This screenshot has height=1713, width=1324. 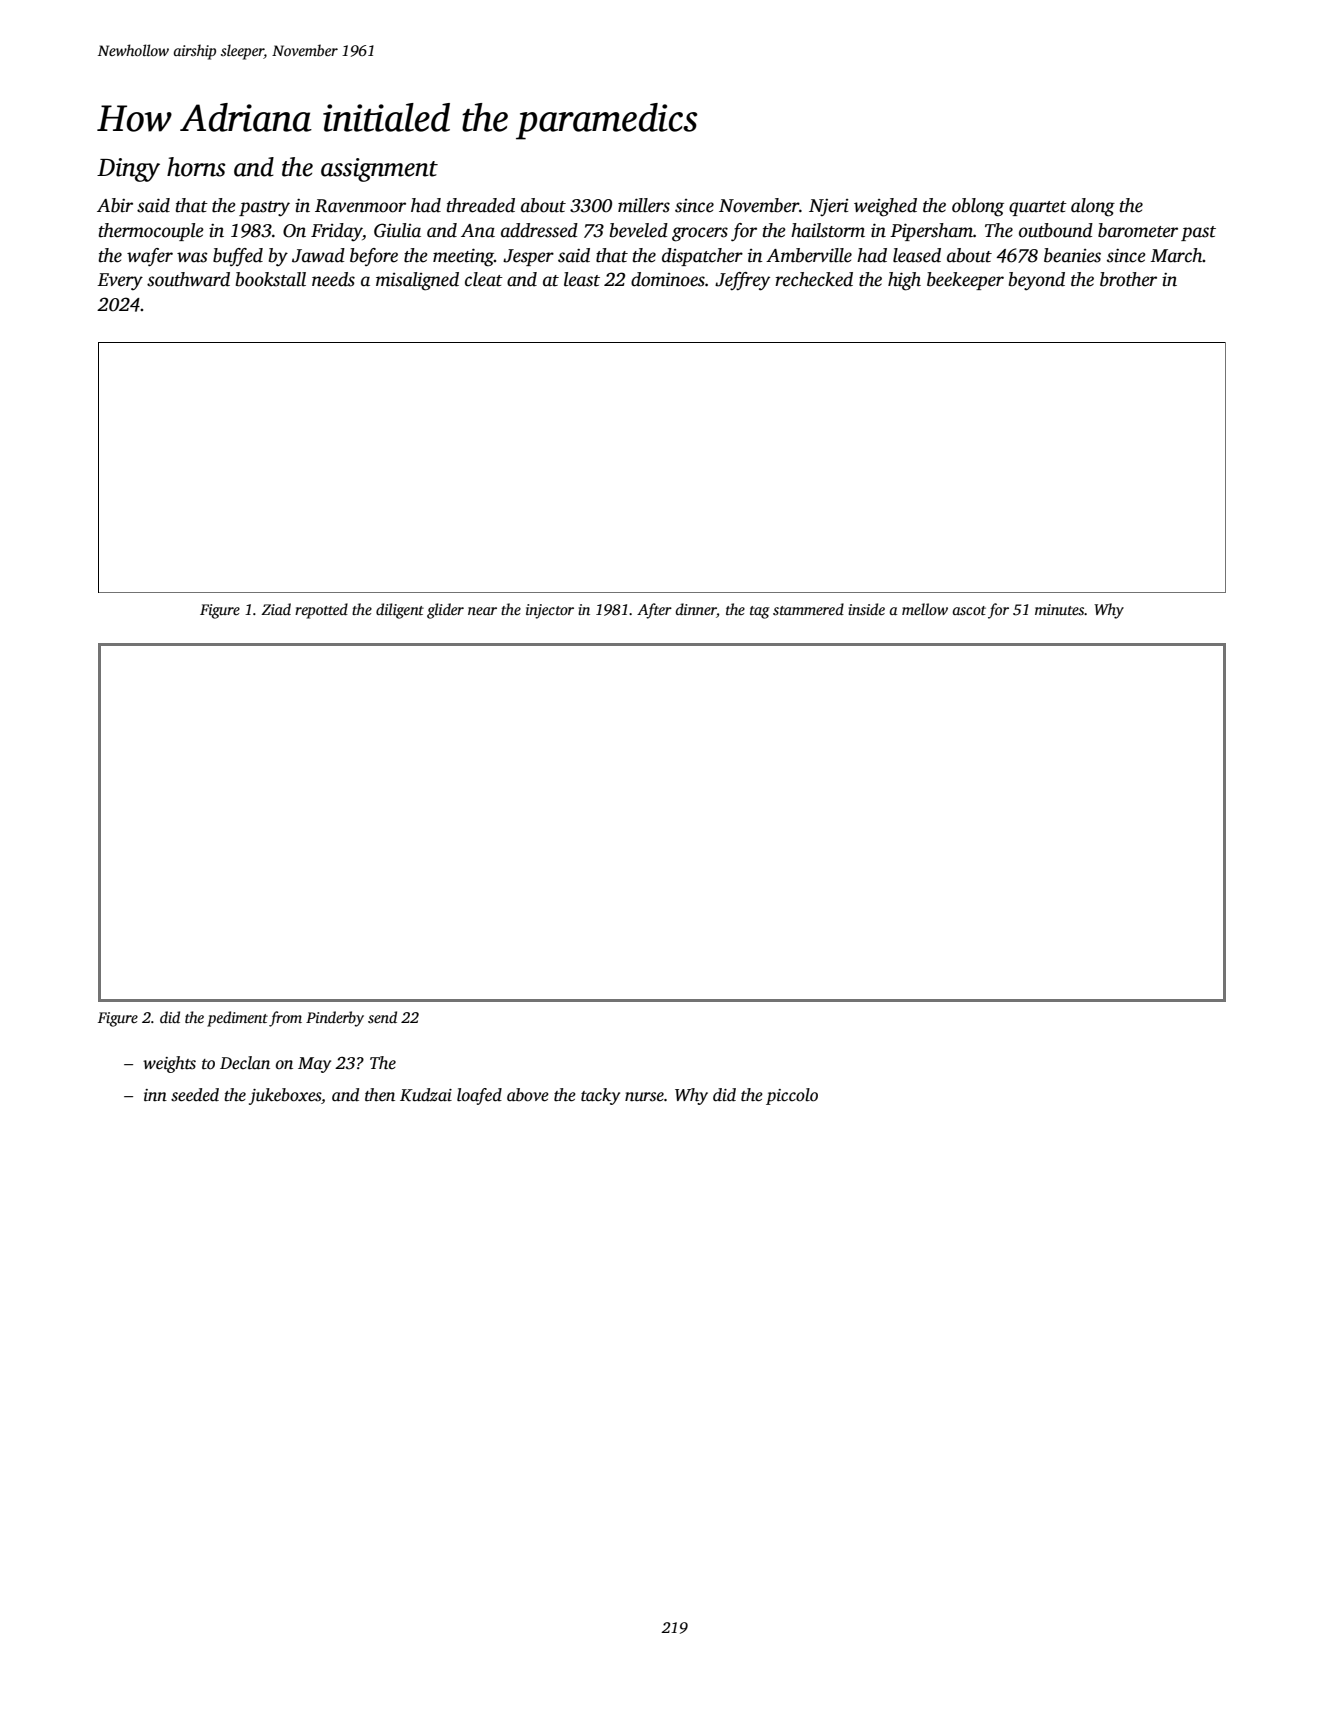 I want to click on nurse, so click(x=644, y=1097).
